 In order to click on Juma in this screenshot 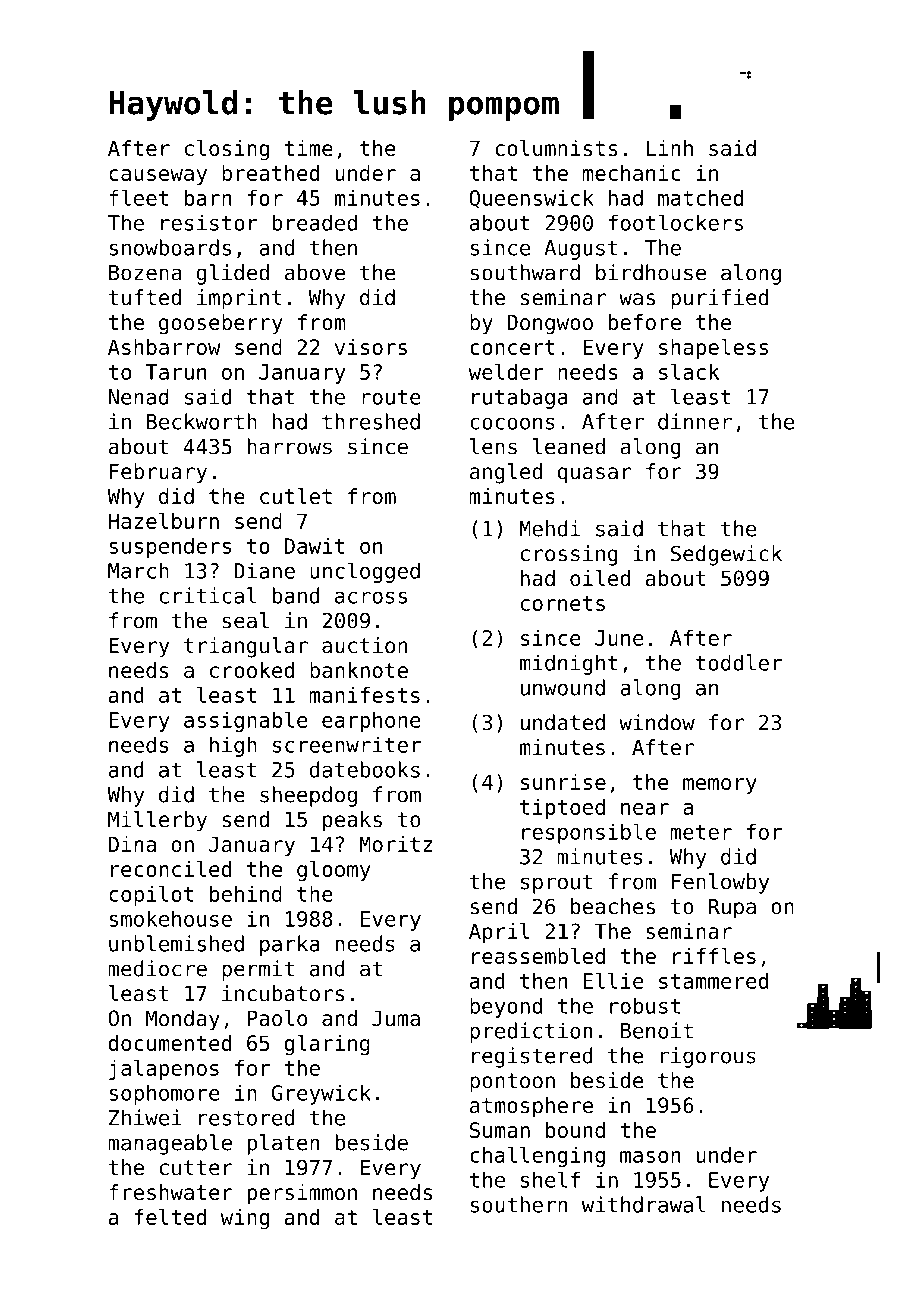, I will do `click(396, 1018)`.
